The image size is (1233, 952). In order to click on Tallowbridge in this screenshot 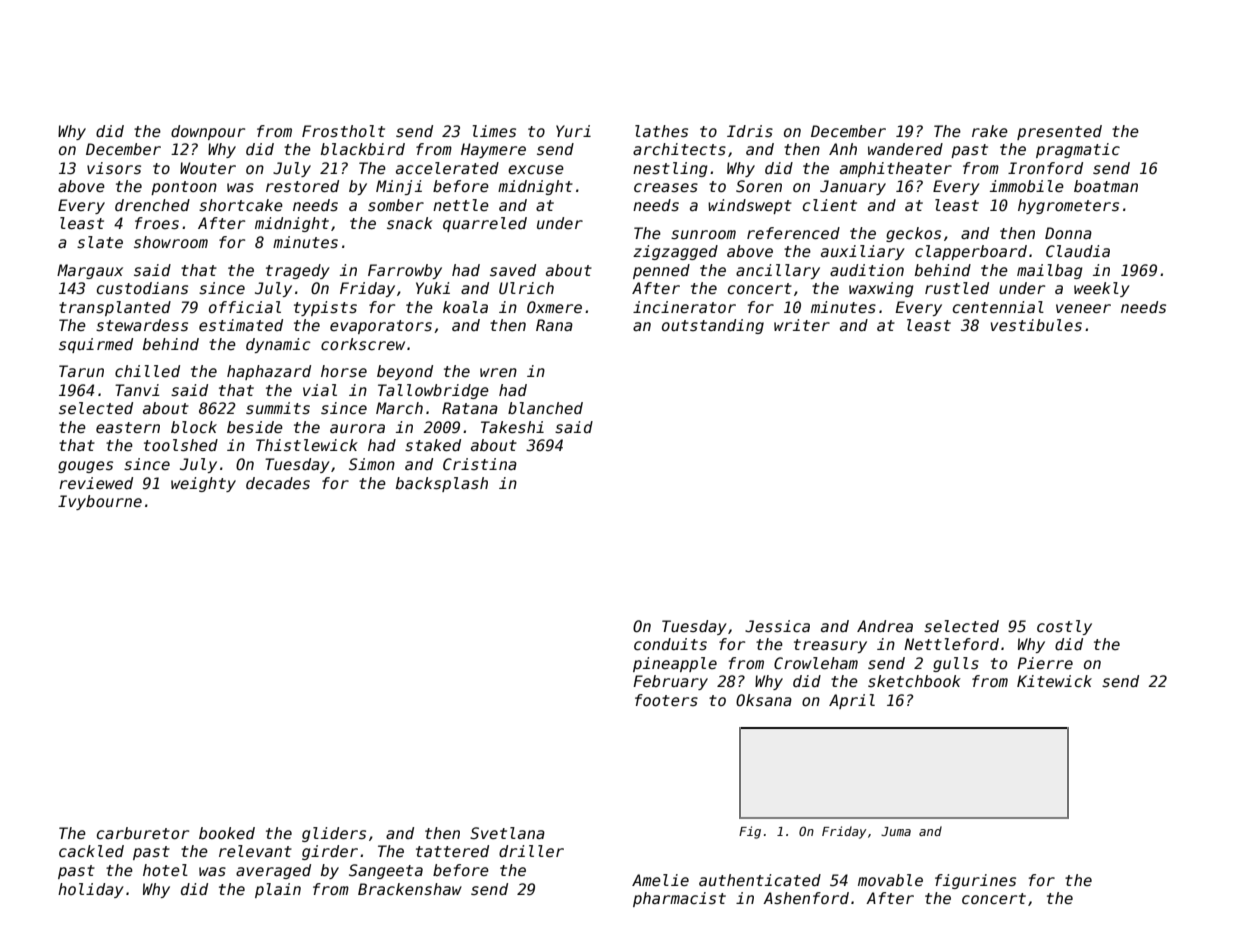, I will do `click(433, 391)`.
